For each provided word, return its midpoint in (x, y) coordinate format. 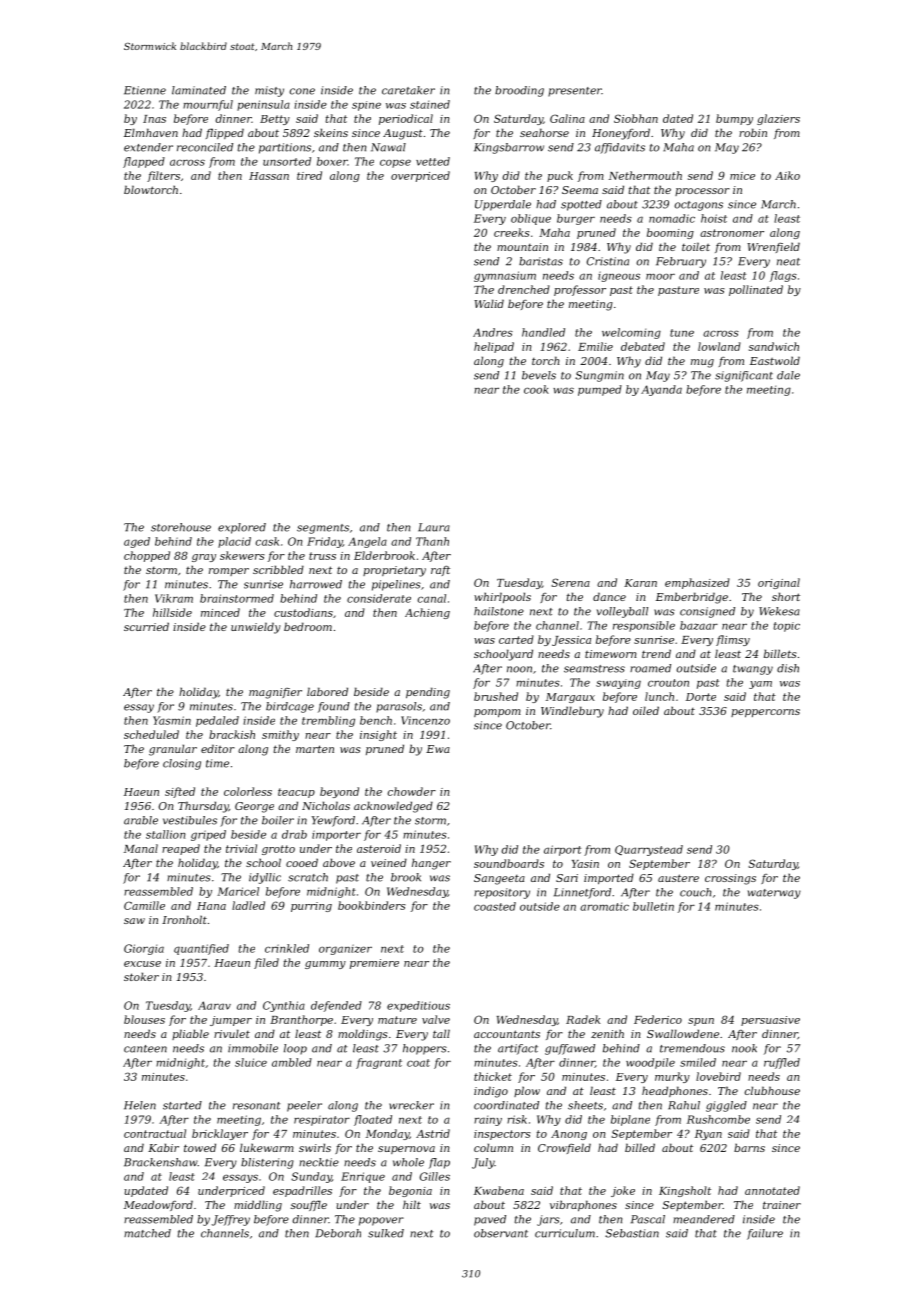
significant (744, 376)
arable (141, 820)
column (493, 1147)
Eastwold (775, 360)
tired (309, 175)
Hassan (269, 176)
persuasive (770, 1021)
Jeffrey (231, 1220)
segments (323, 529)
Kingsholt (685, 1191)
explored (242, 528)
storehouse (181, 527)
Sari (567, 878)
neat (788, 262)
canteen (145, 1049)
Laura (434, 527)
